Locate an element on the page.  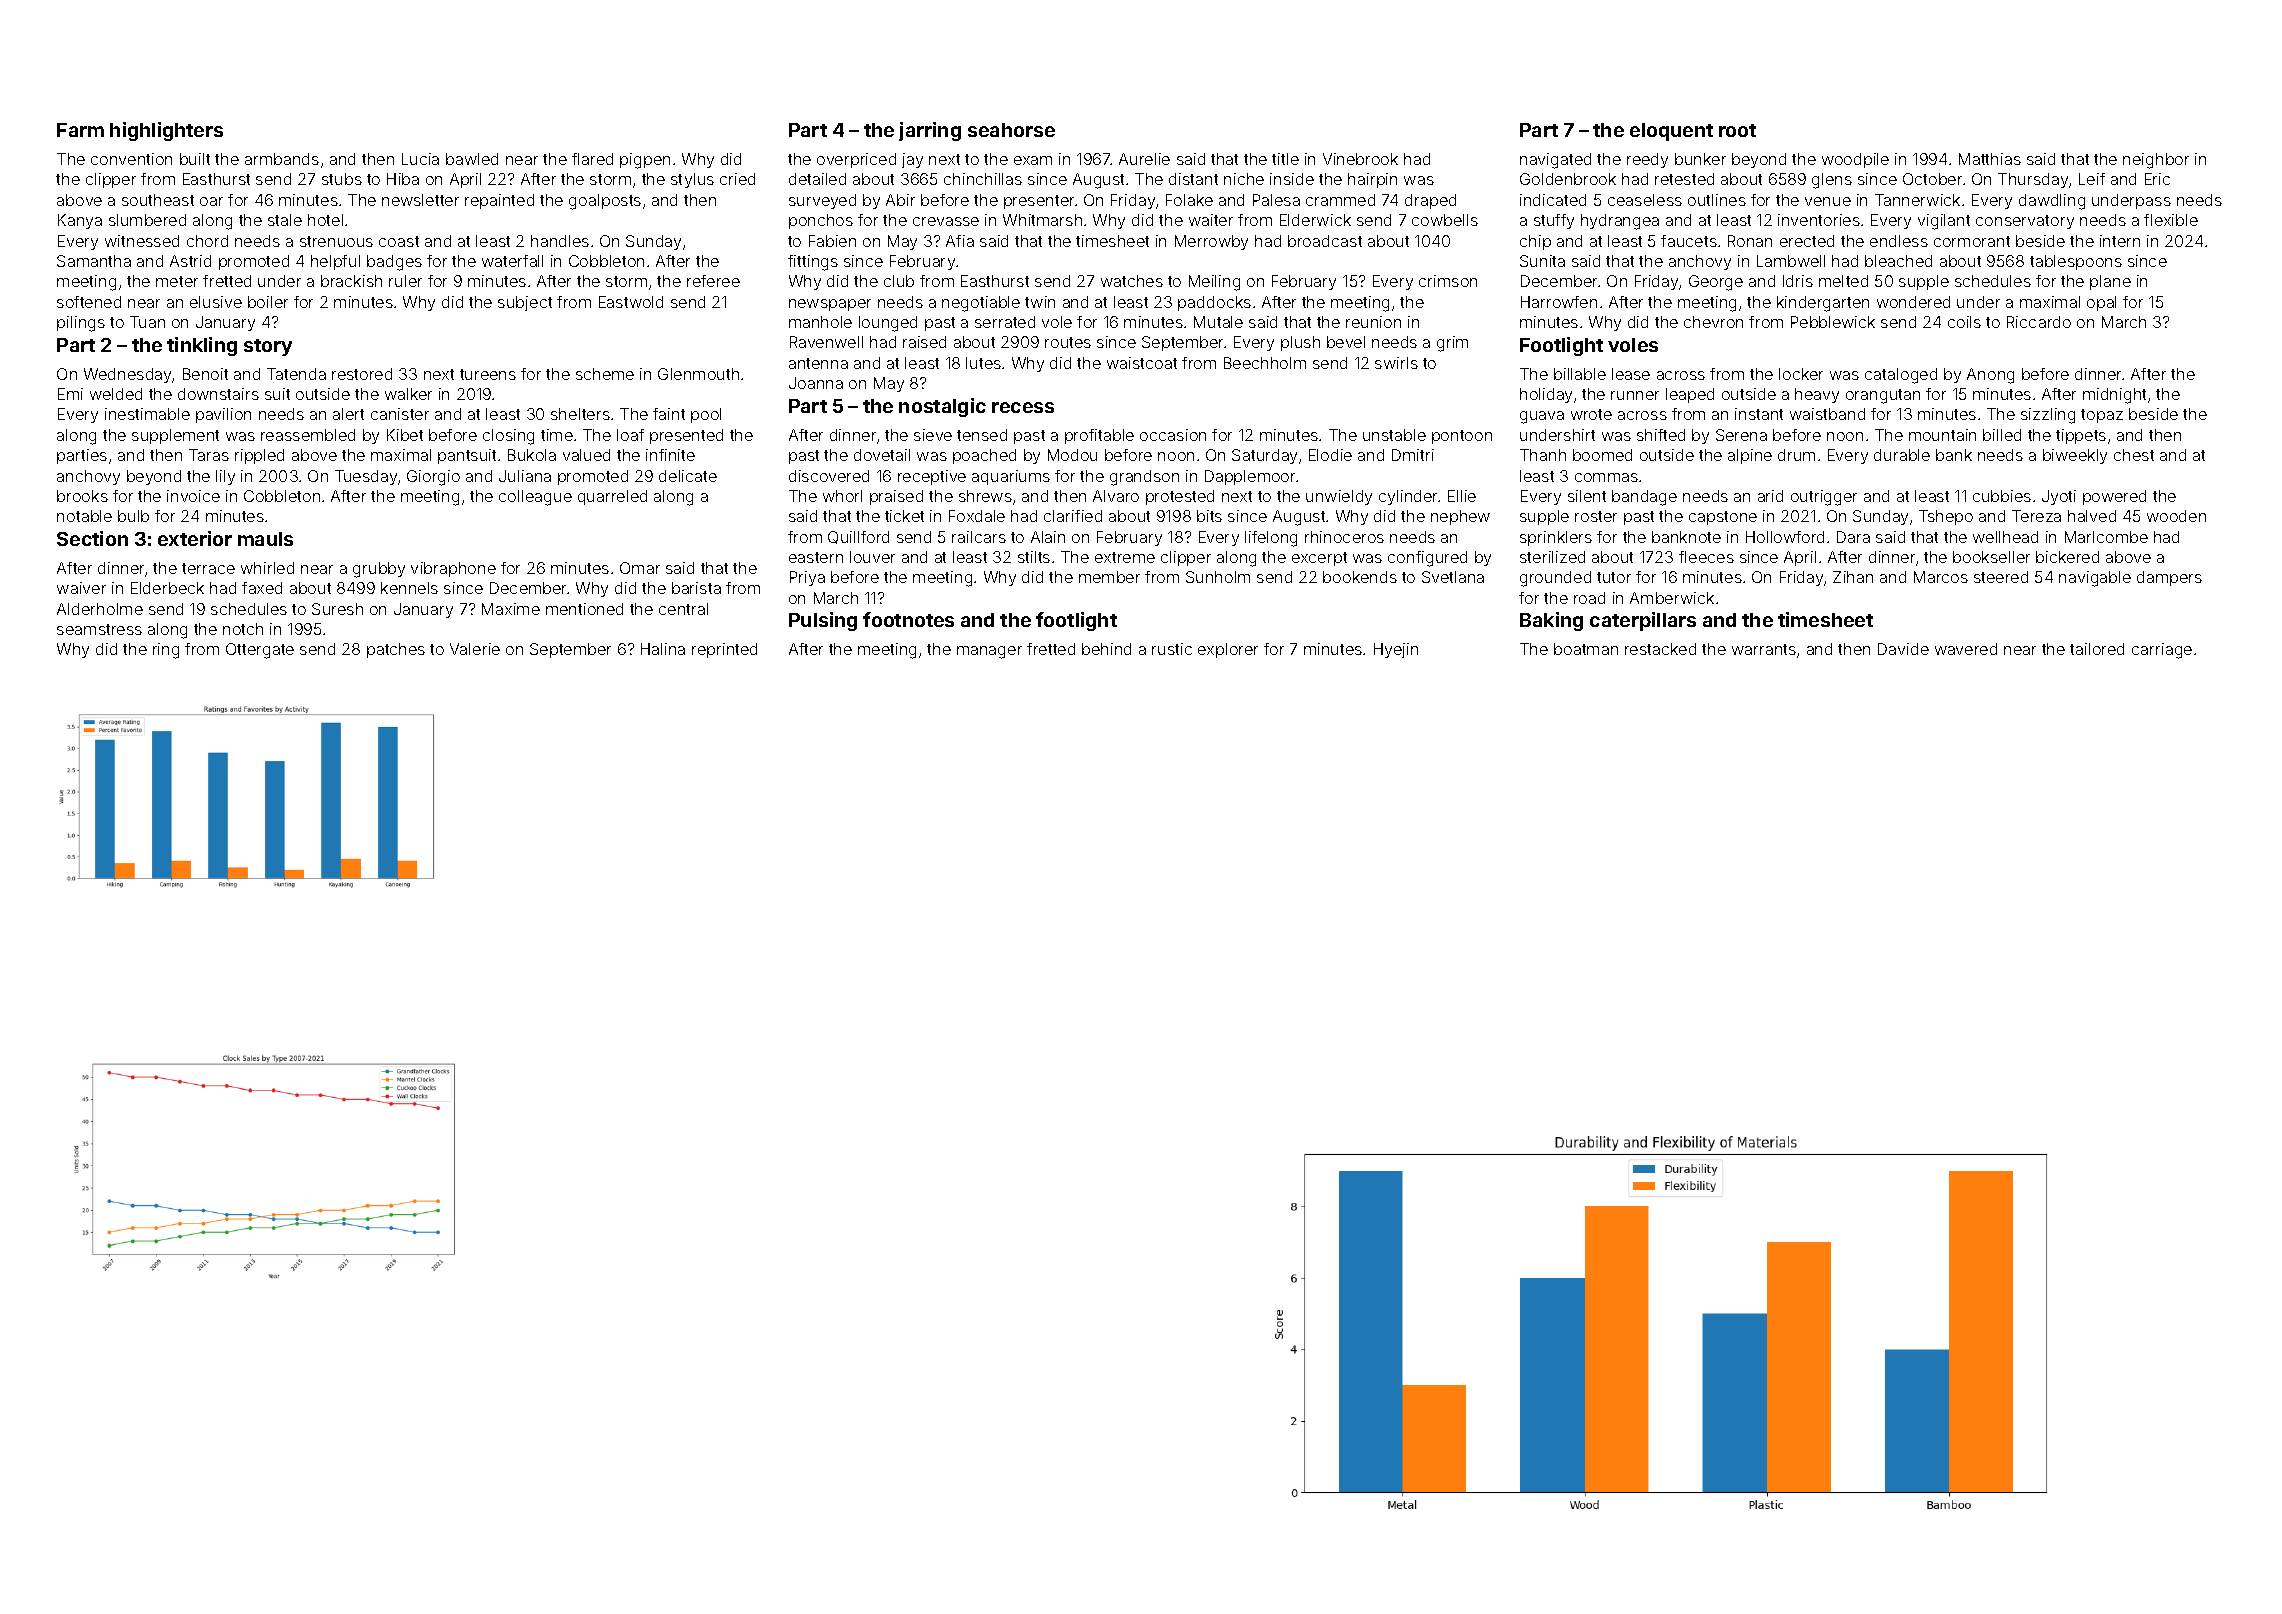
flared is located at coordinates (592, 159).
